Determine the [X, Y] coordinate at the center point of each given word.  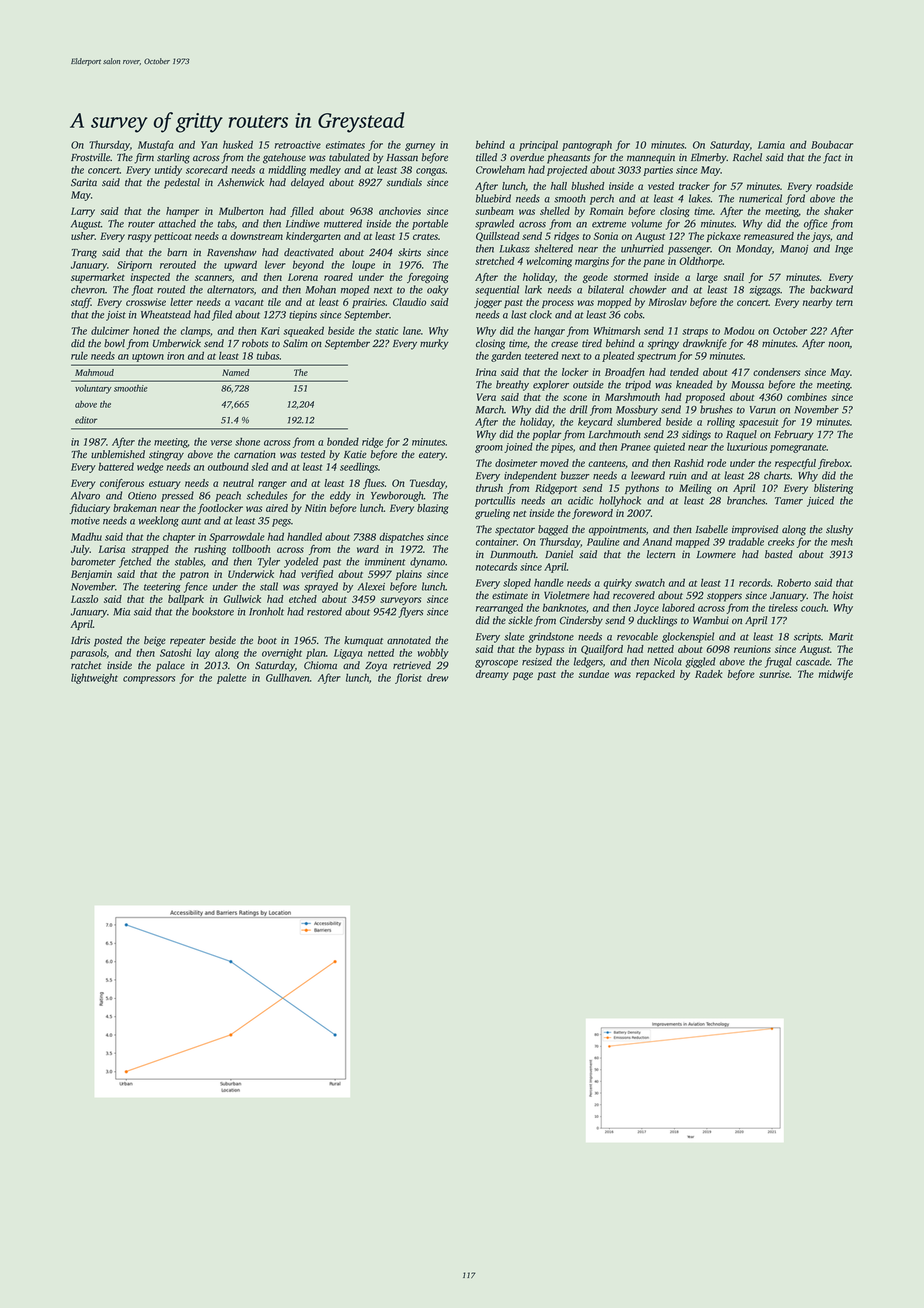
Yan [209, 145]
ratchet [86, 665]
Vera [486, 397]
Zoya [376, 667]
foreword [592, 514]
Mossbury [637, 410]
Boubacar [832, 145]
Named [236, 372]
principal [538, 146]
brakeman [135, 508]
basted [779, 554]
